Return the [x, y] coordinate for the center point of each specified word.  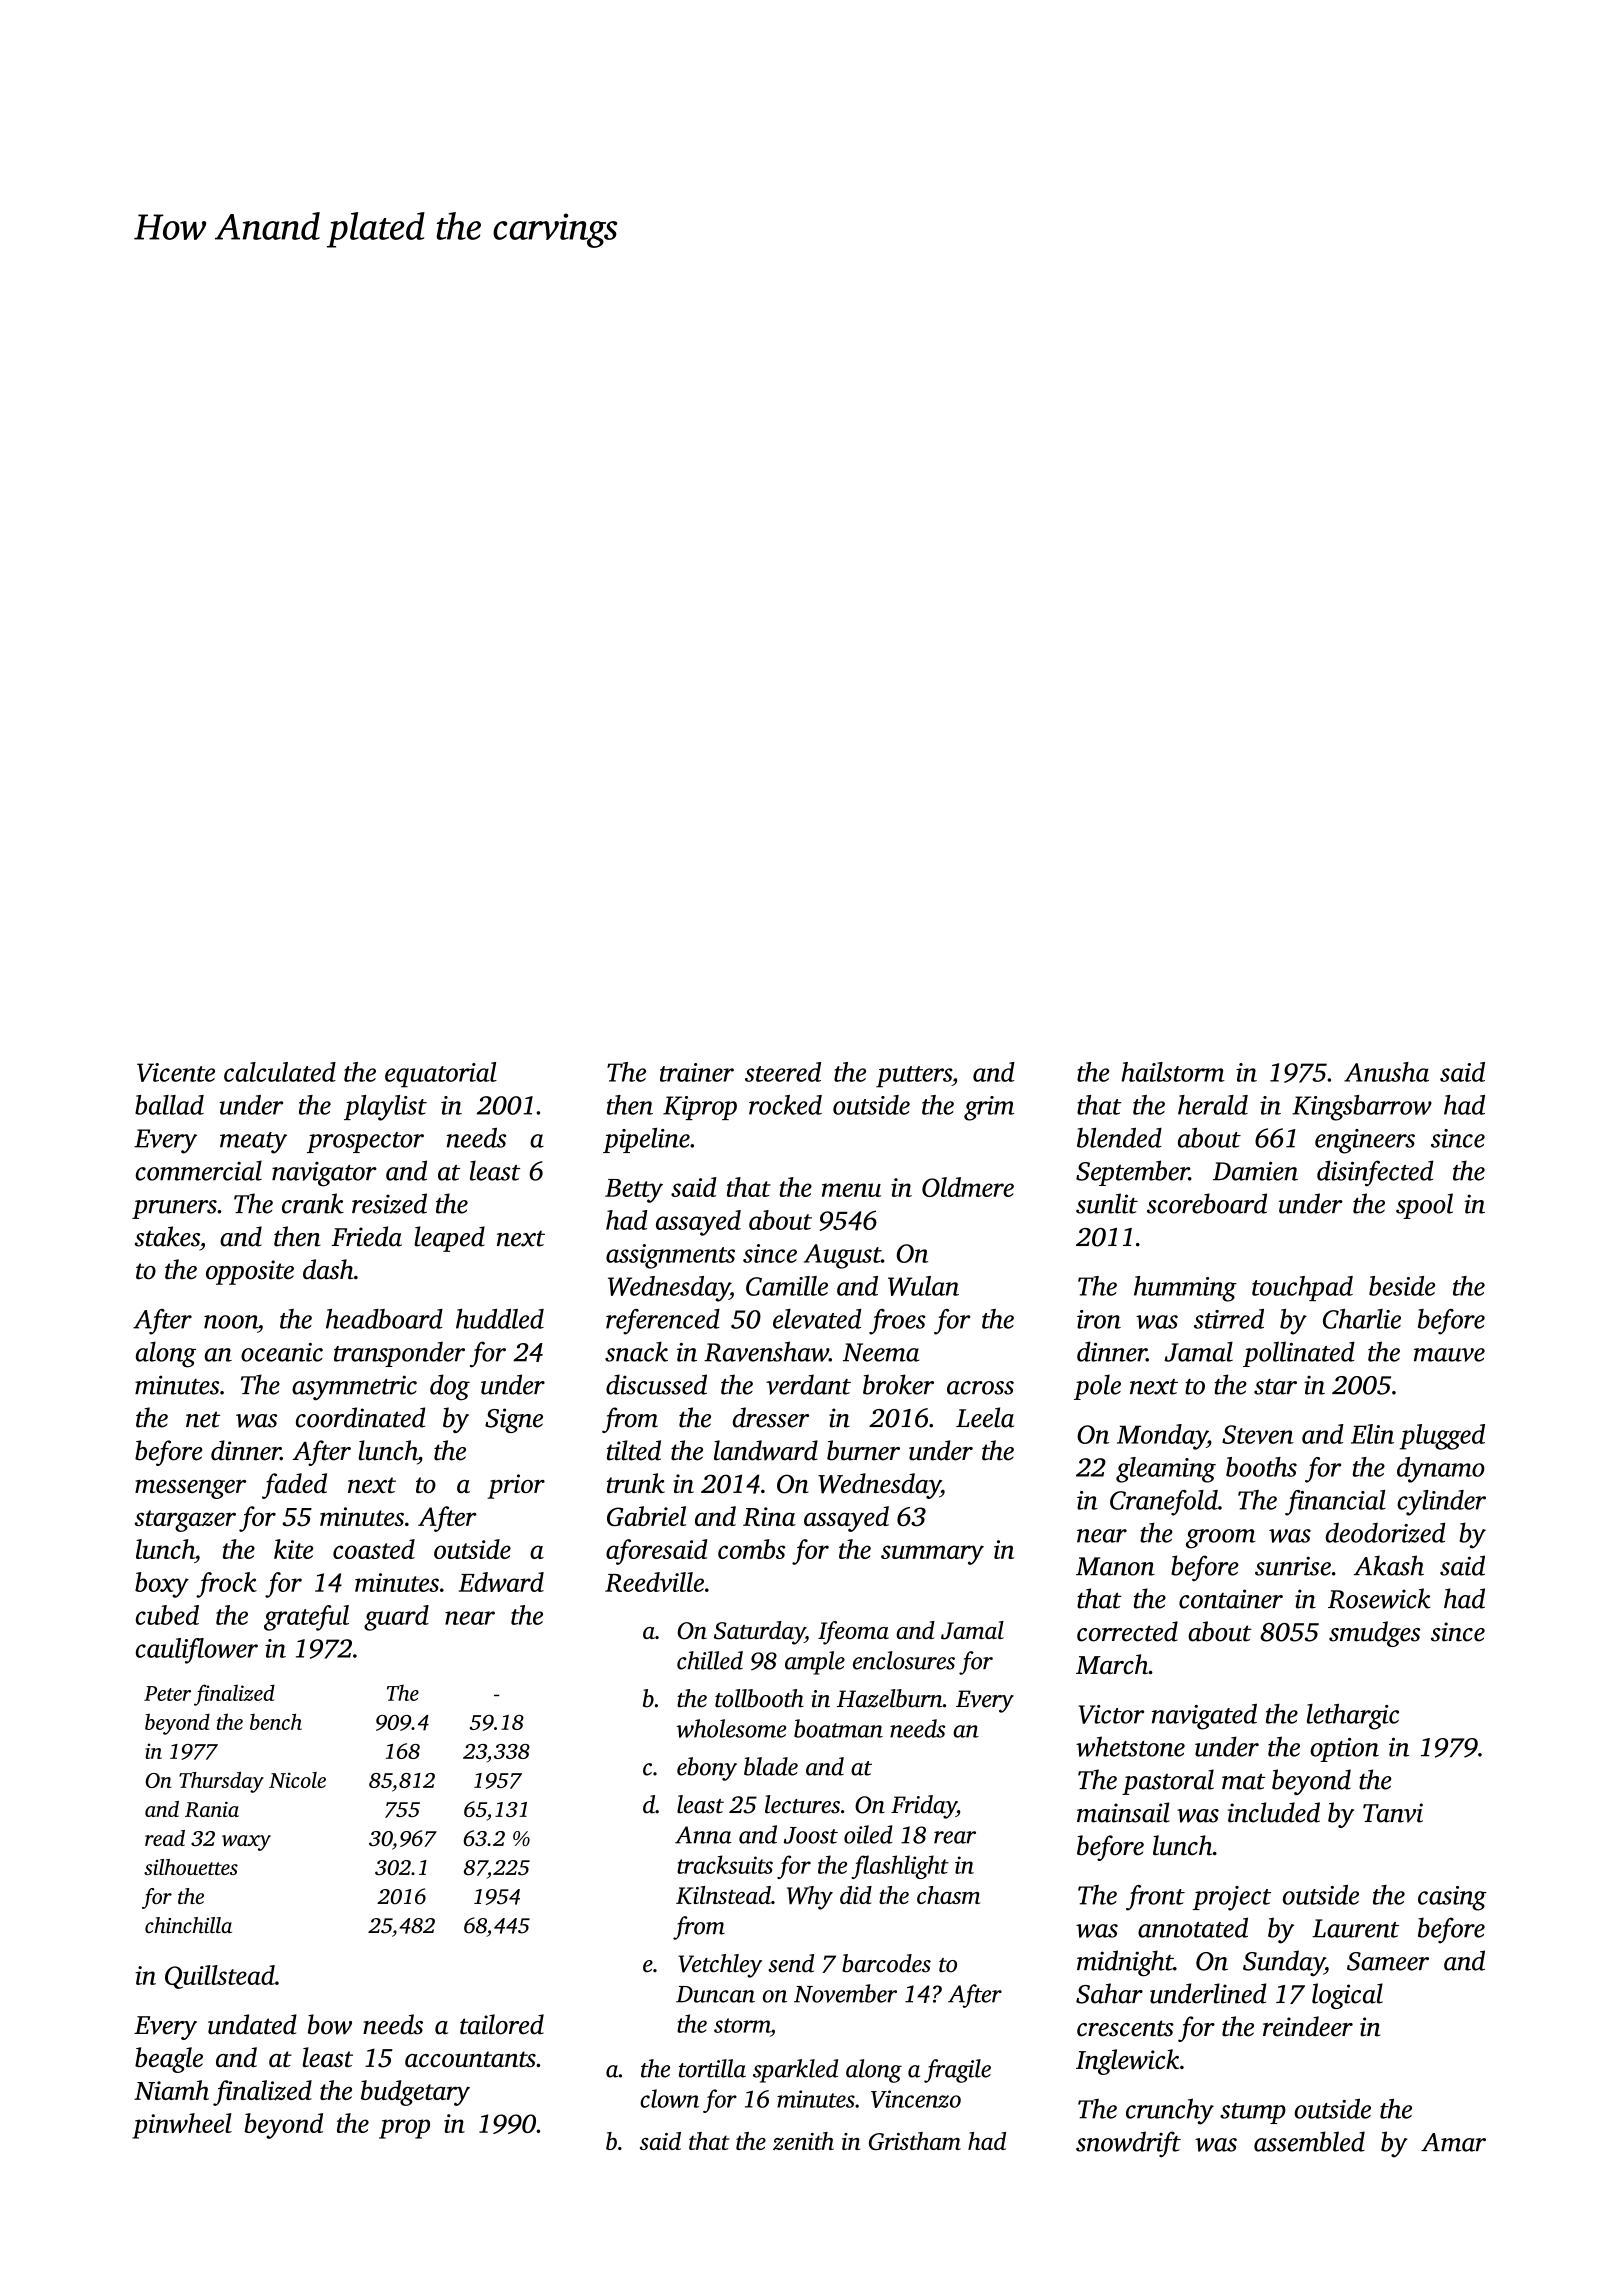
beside [1402, 1286]
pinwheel [182, 2126]
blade [771, 1766]
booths [1261, 1467]
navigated [1204, 1717]
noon [231, 1322]
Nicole [297, 1780]
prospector [365, 1142]
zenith [803, 2141]
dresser [771, 1417]
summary [932, 1555]
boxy [162, 1585]
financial [1335, 1503]
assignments [670, 1256]
